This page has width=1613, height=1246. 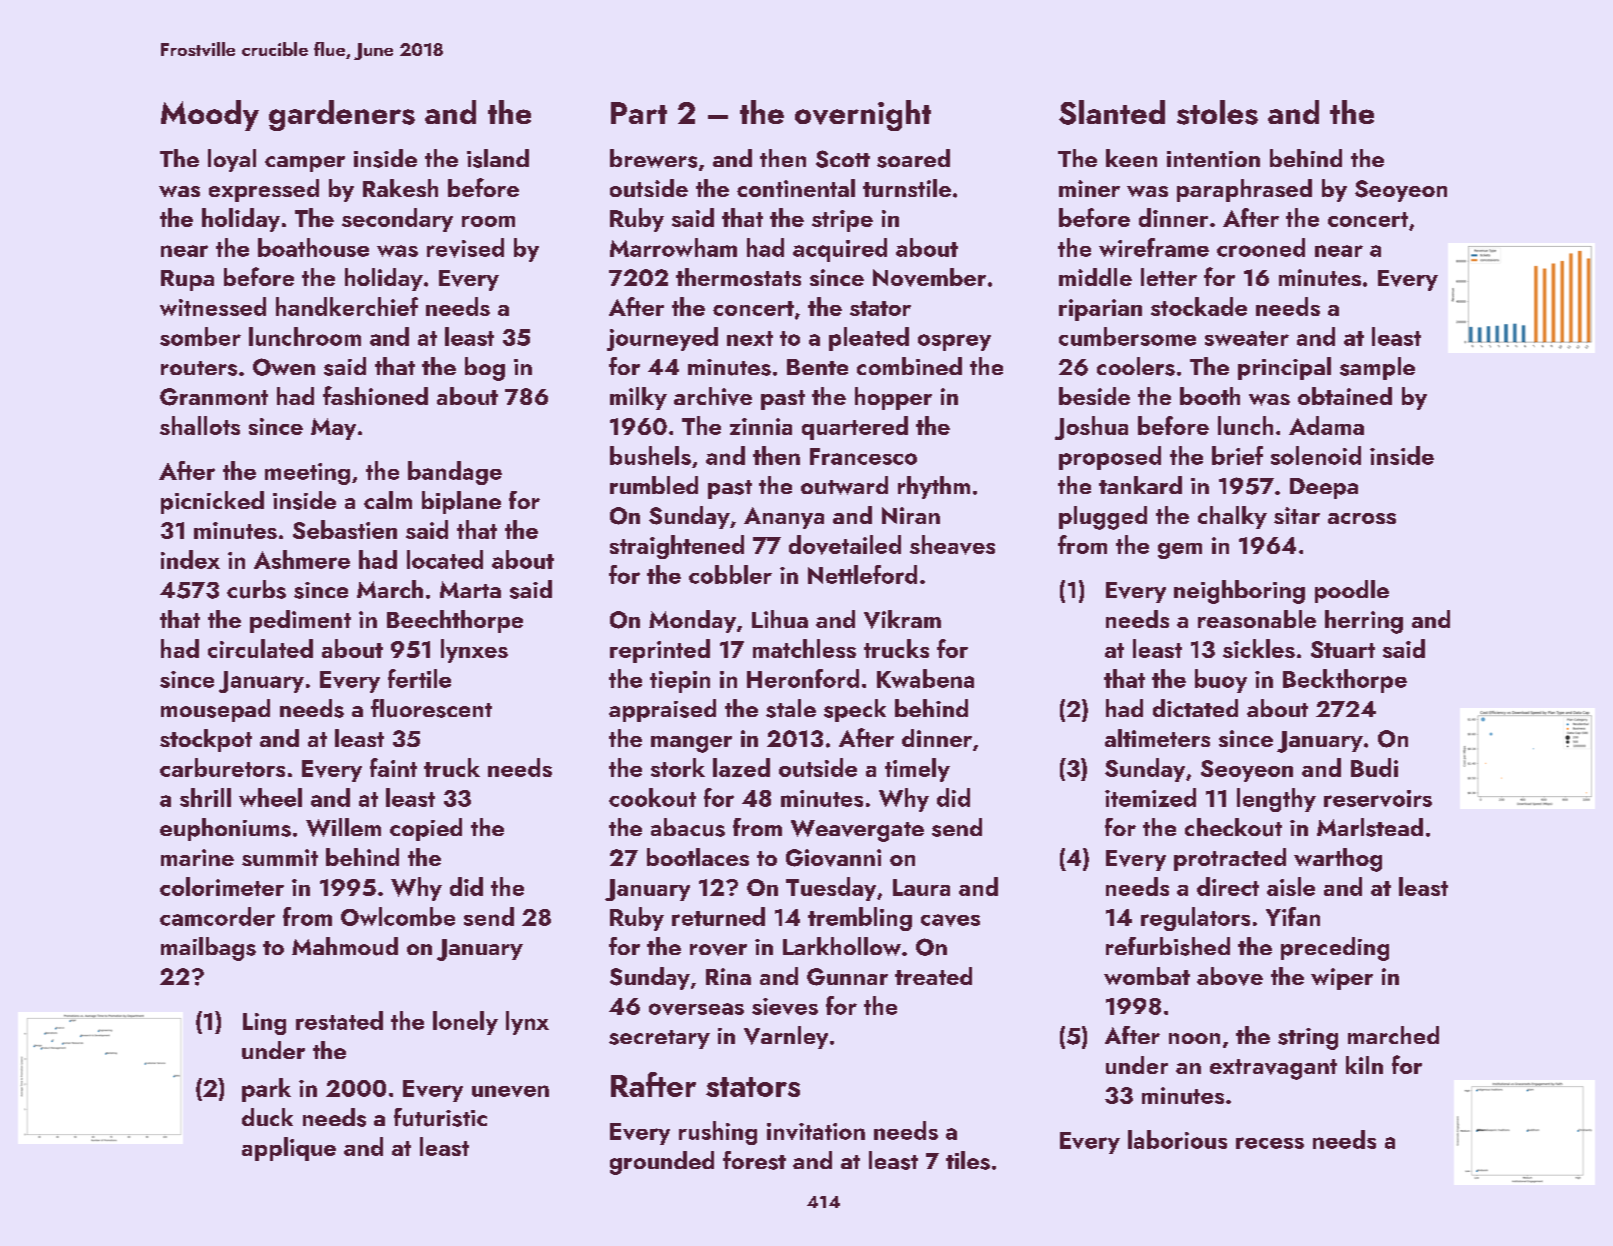 I want to click on brewers, so click(x=653, y=158).
